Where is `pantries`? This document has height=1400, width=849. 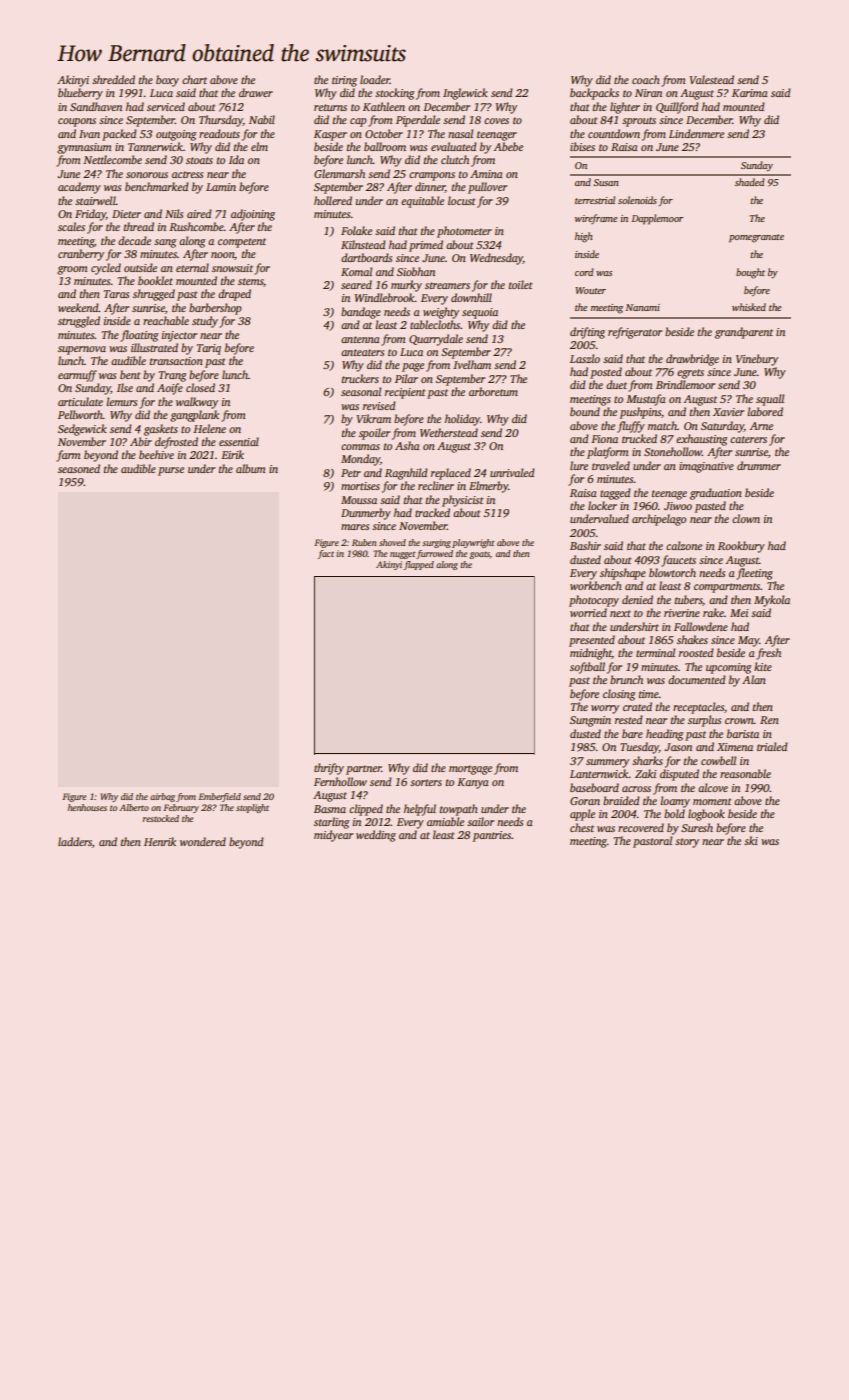 pantries is located at coordinates (492, 836).
